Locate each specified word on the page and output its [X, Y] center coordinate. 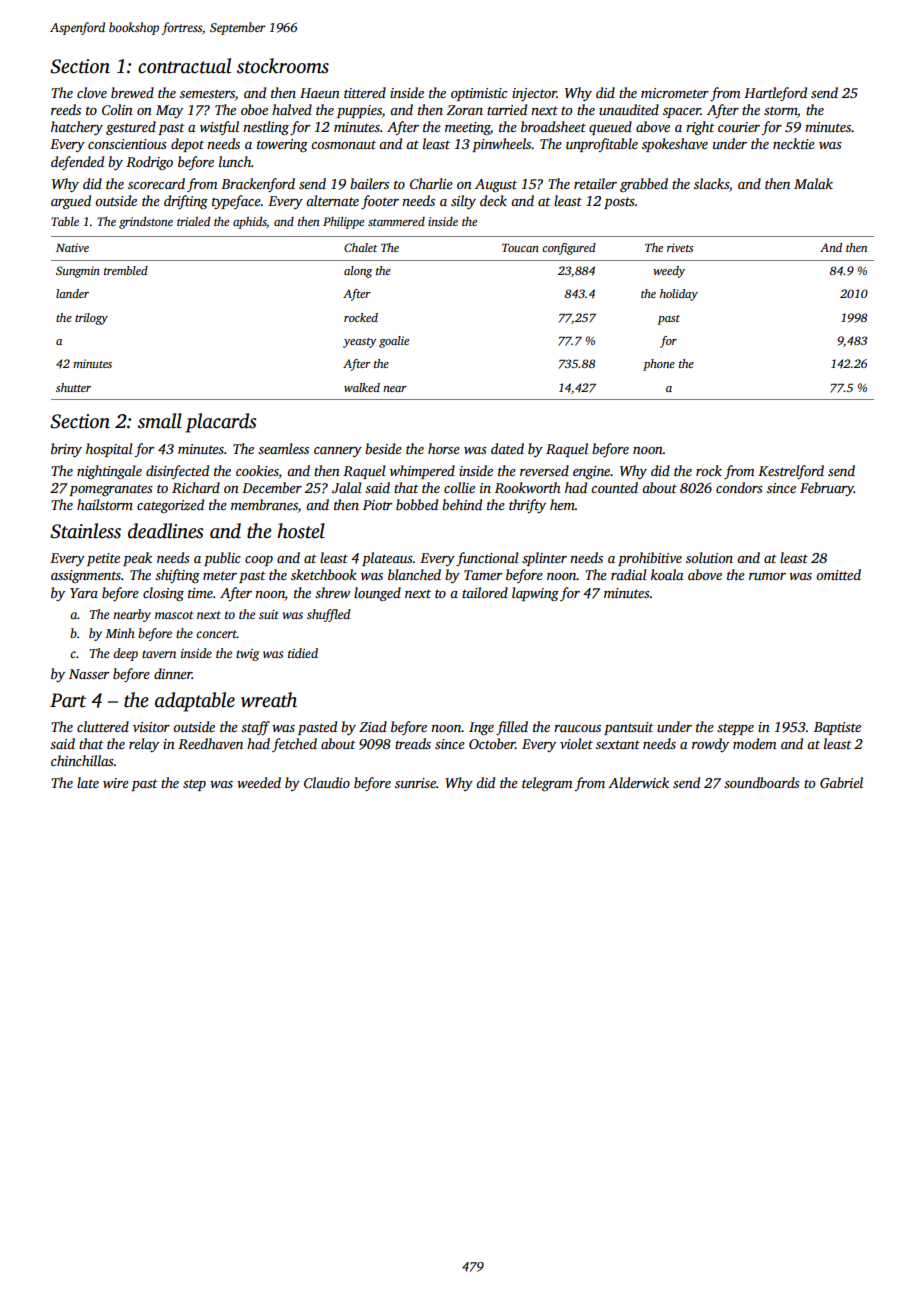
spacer [682, 113]
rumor [767, 576]
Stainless [85, 531]
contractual [184, 66]
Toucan [520, 248]
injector [534, 94]
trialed [193, 221]
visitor [151, 727]
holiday [679, 295]
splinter [544, 559]
